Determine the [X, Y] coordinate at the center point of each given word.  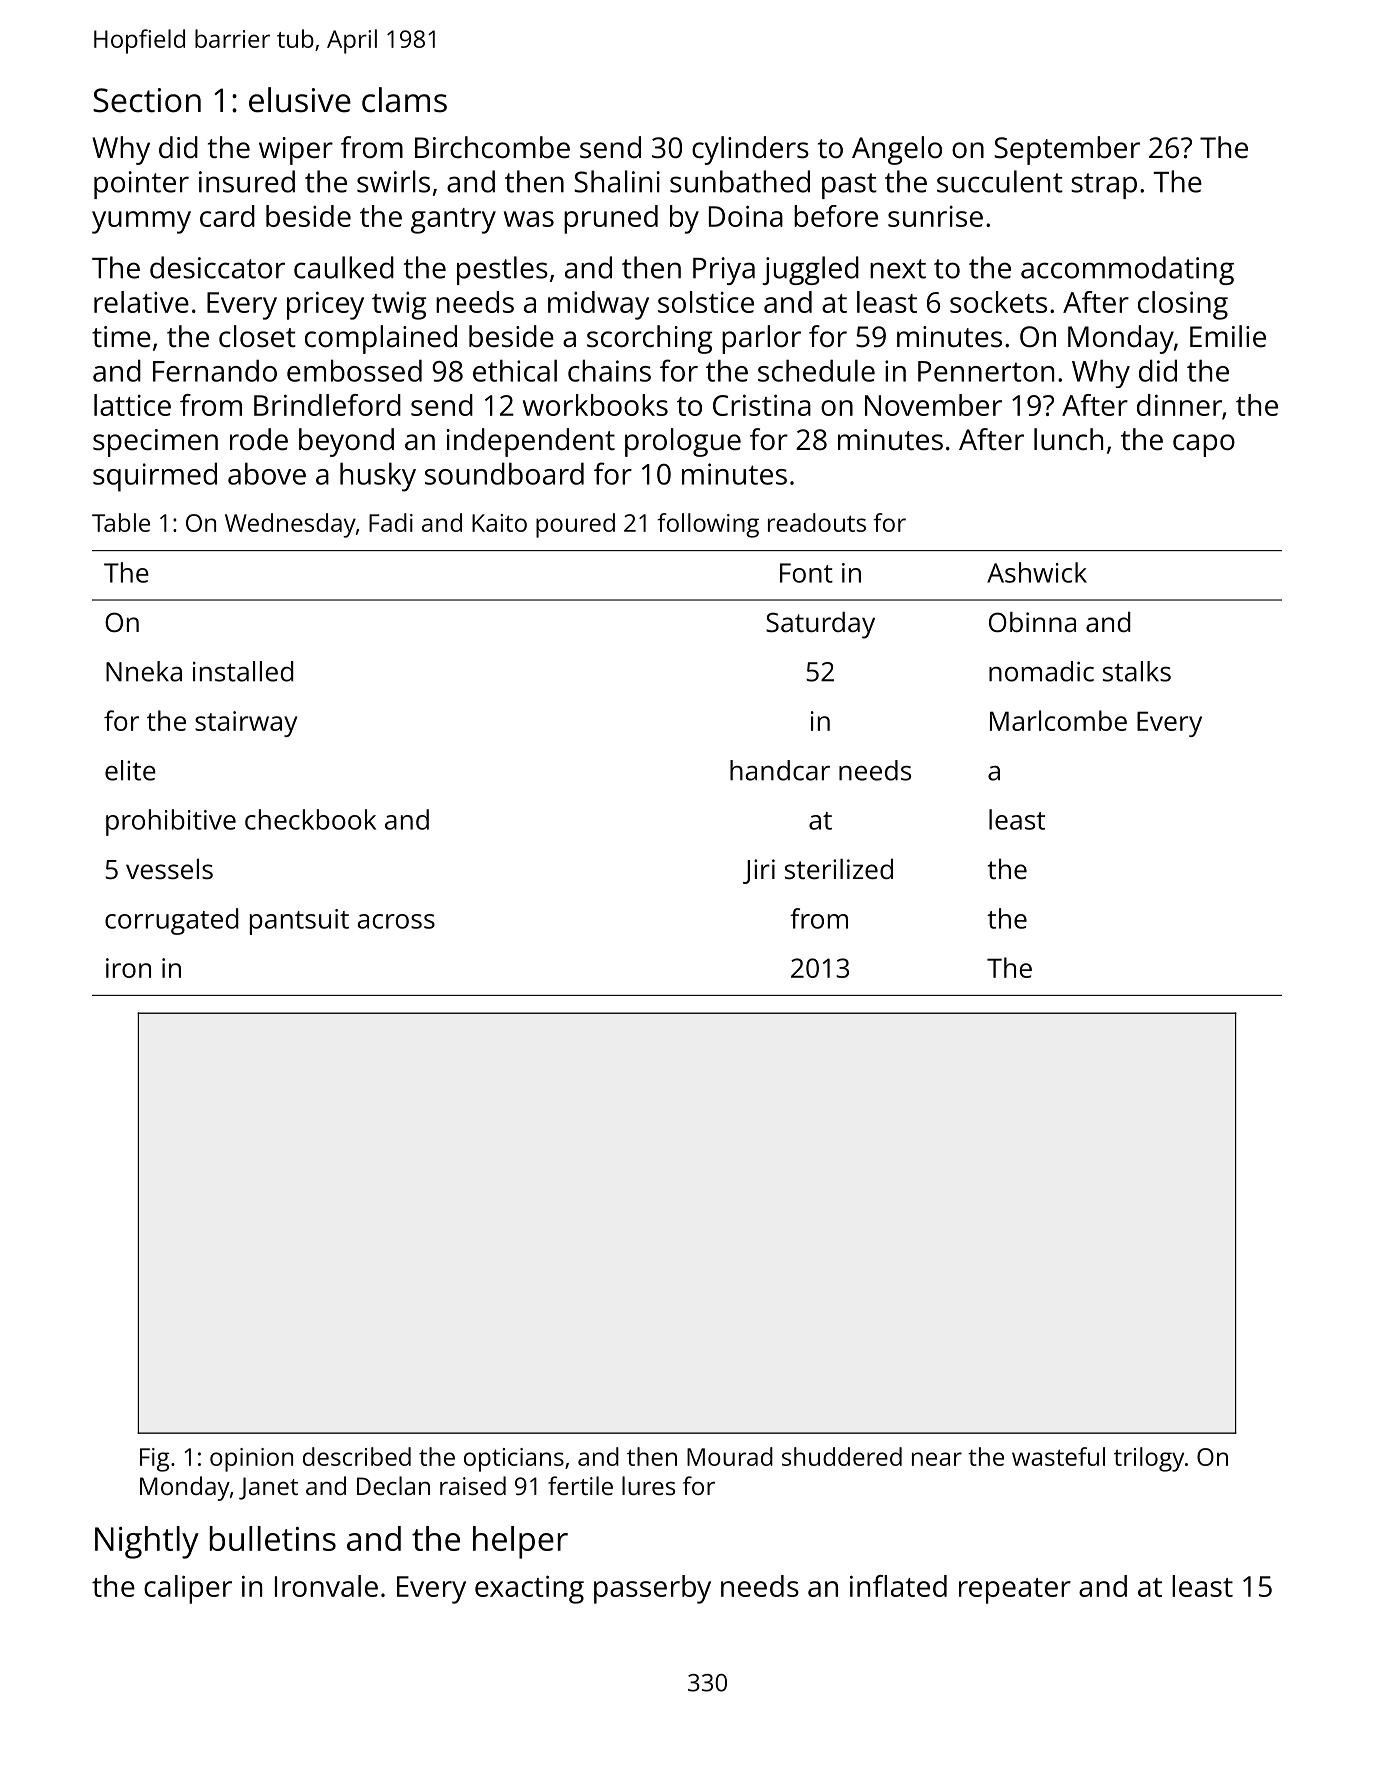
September [1067, 150]
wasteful [1058, 1456]
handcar [780, 770]
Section [147, 100]
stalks [1137, 671]
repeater [1015, 1591]
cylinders [750, 150]
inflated [898, 1586]
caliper [188, 1589]
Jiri [759, 871]
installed [243, 671]
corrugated [172, 921]
